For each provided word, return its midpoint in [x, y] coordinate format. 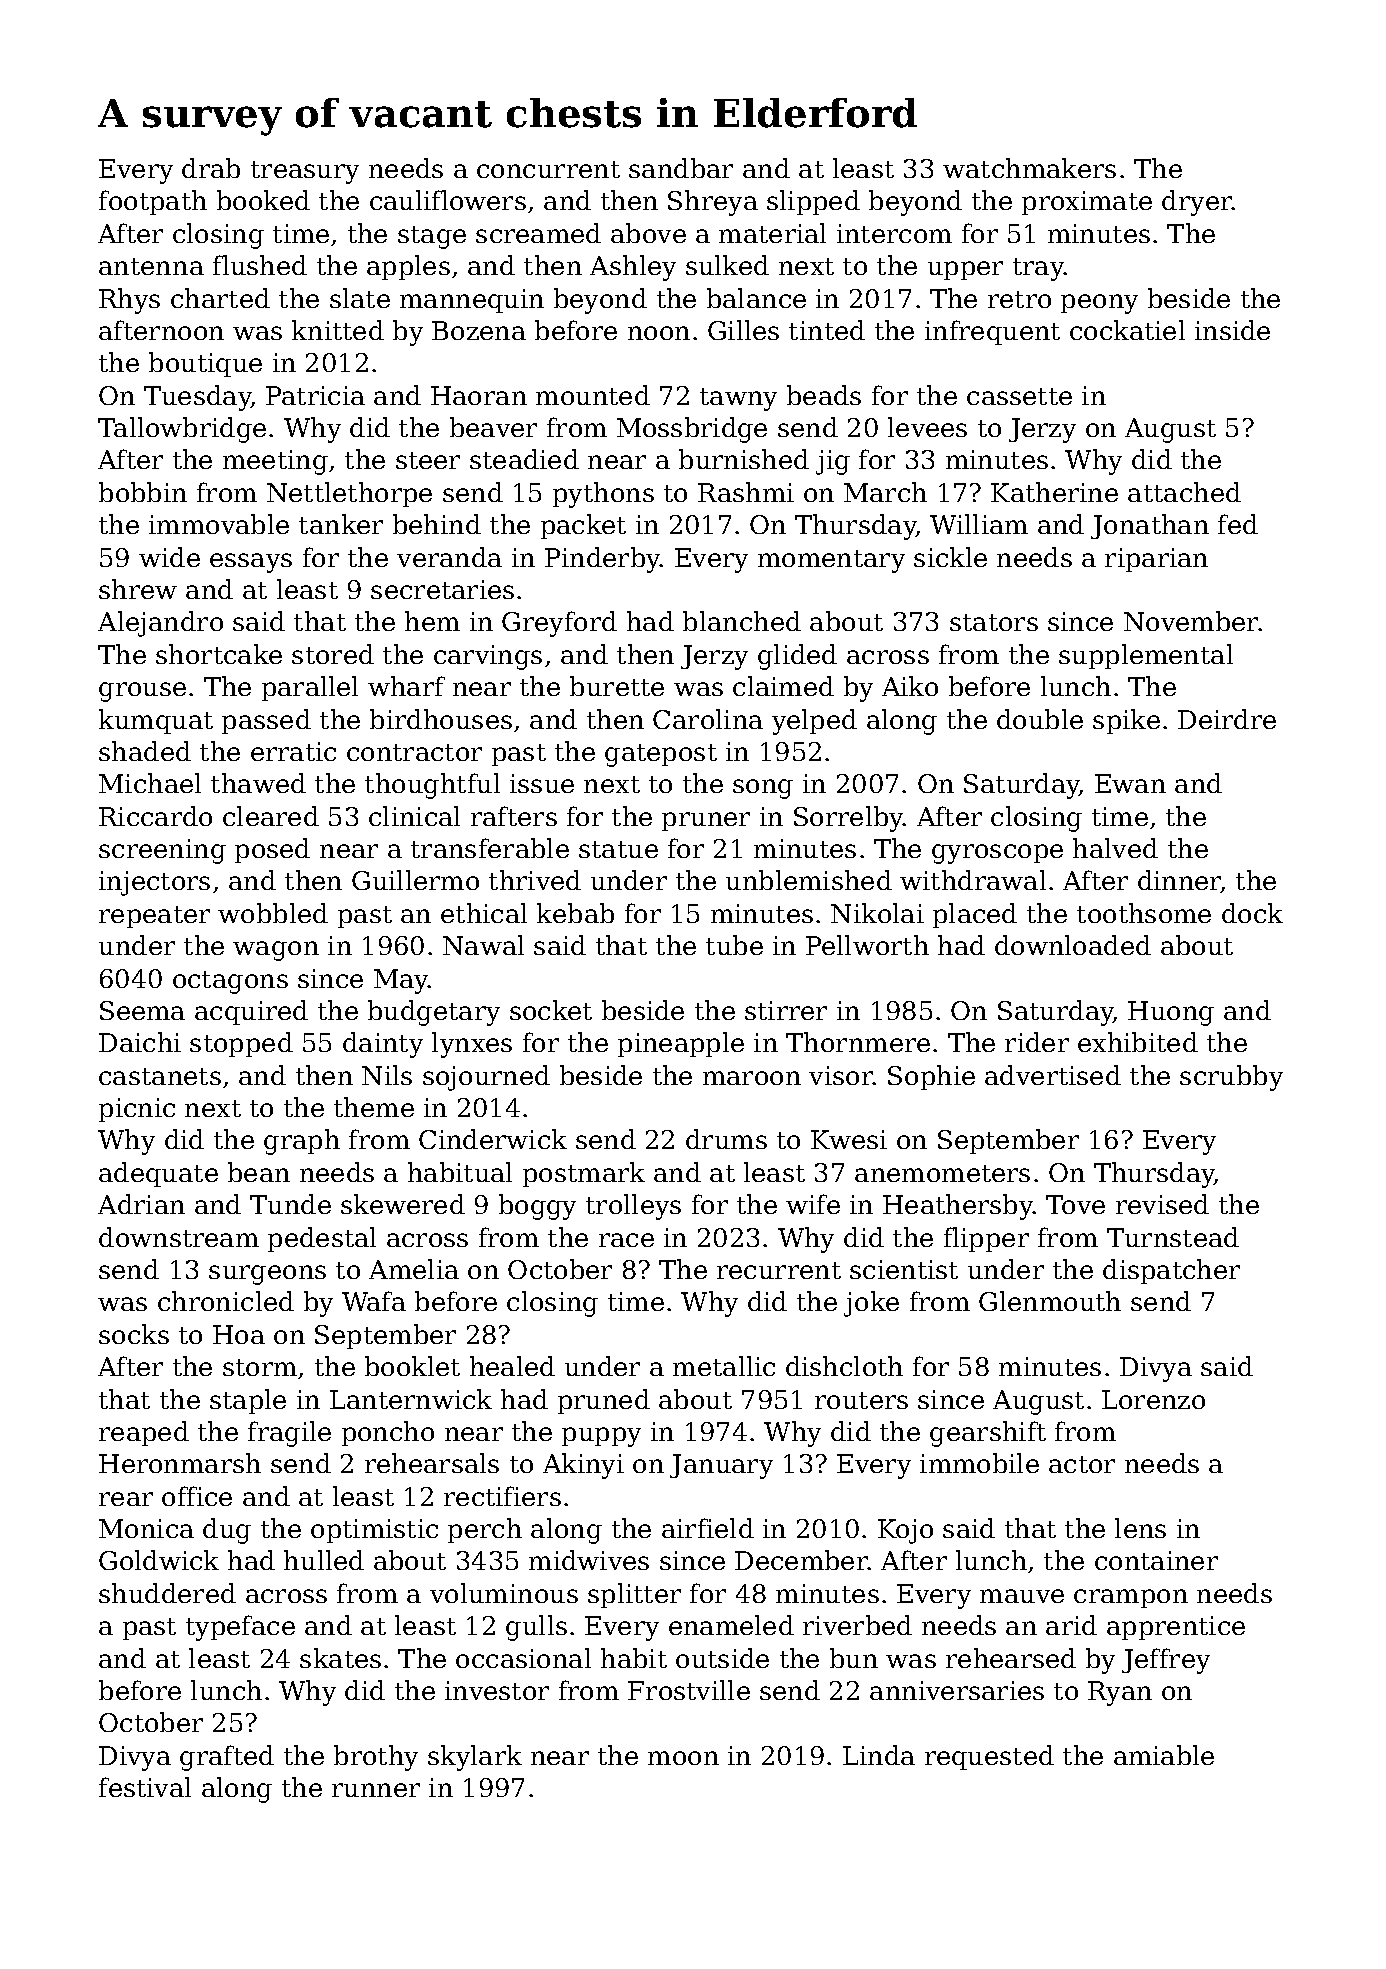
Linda [879, 1755]
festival [145, 1787]
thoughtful [432, 786]
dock [1252, 913]
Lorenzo [1153, 1399]
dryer [1197, 203]
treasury [305, 172]
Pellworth [867, 945]
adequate [158, 1174]
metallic [724, 1366]
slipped [813, 202]
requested [989, 1757]
